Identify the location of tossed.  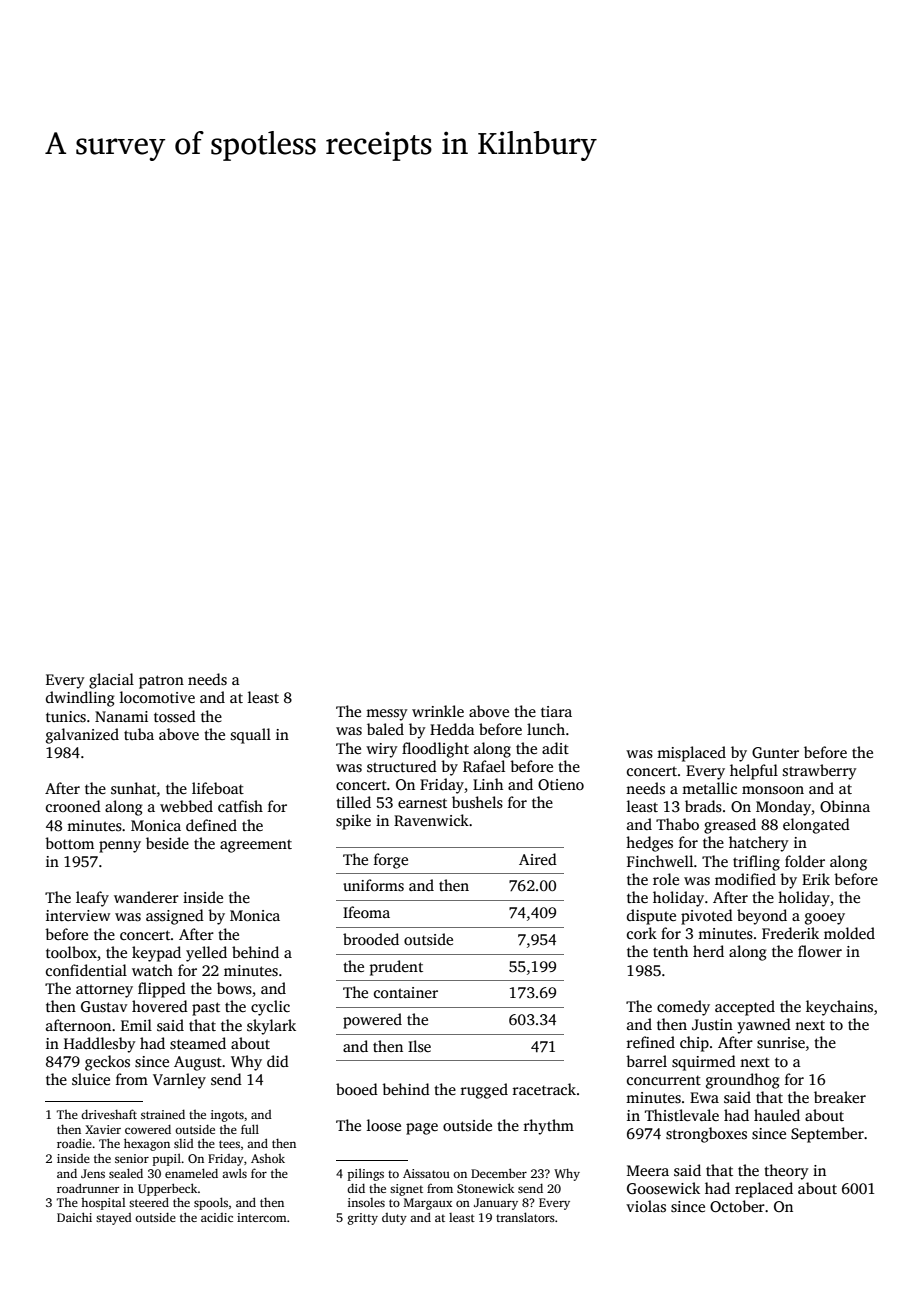
(175, 716).
